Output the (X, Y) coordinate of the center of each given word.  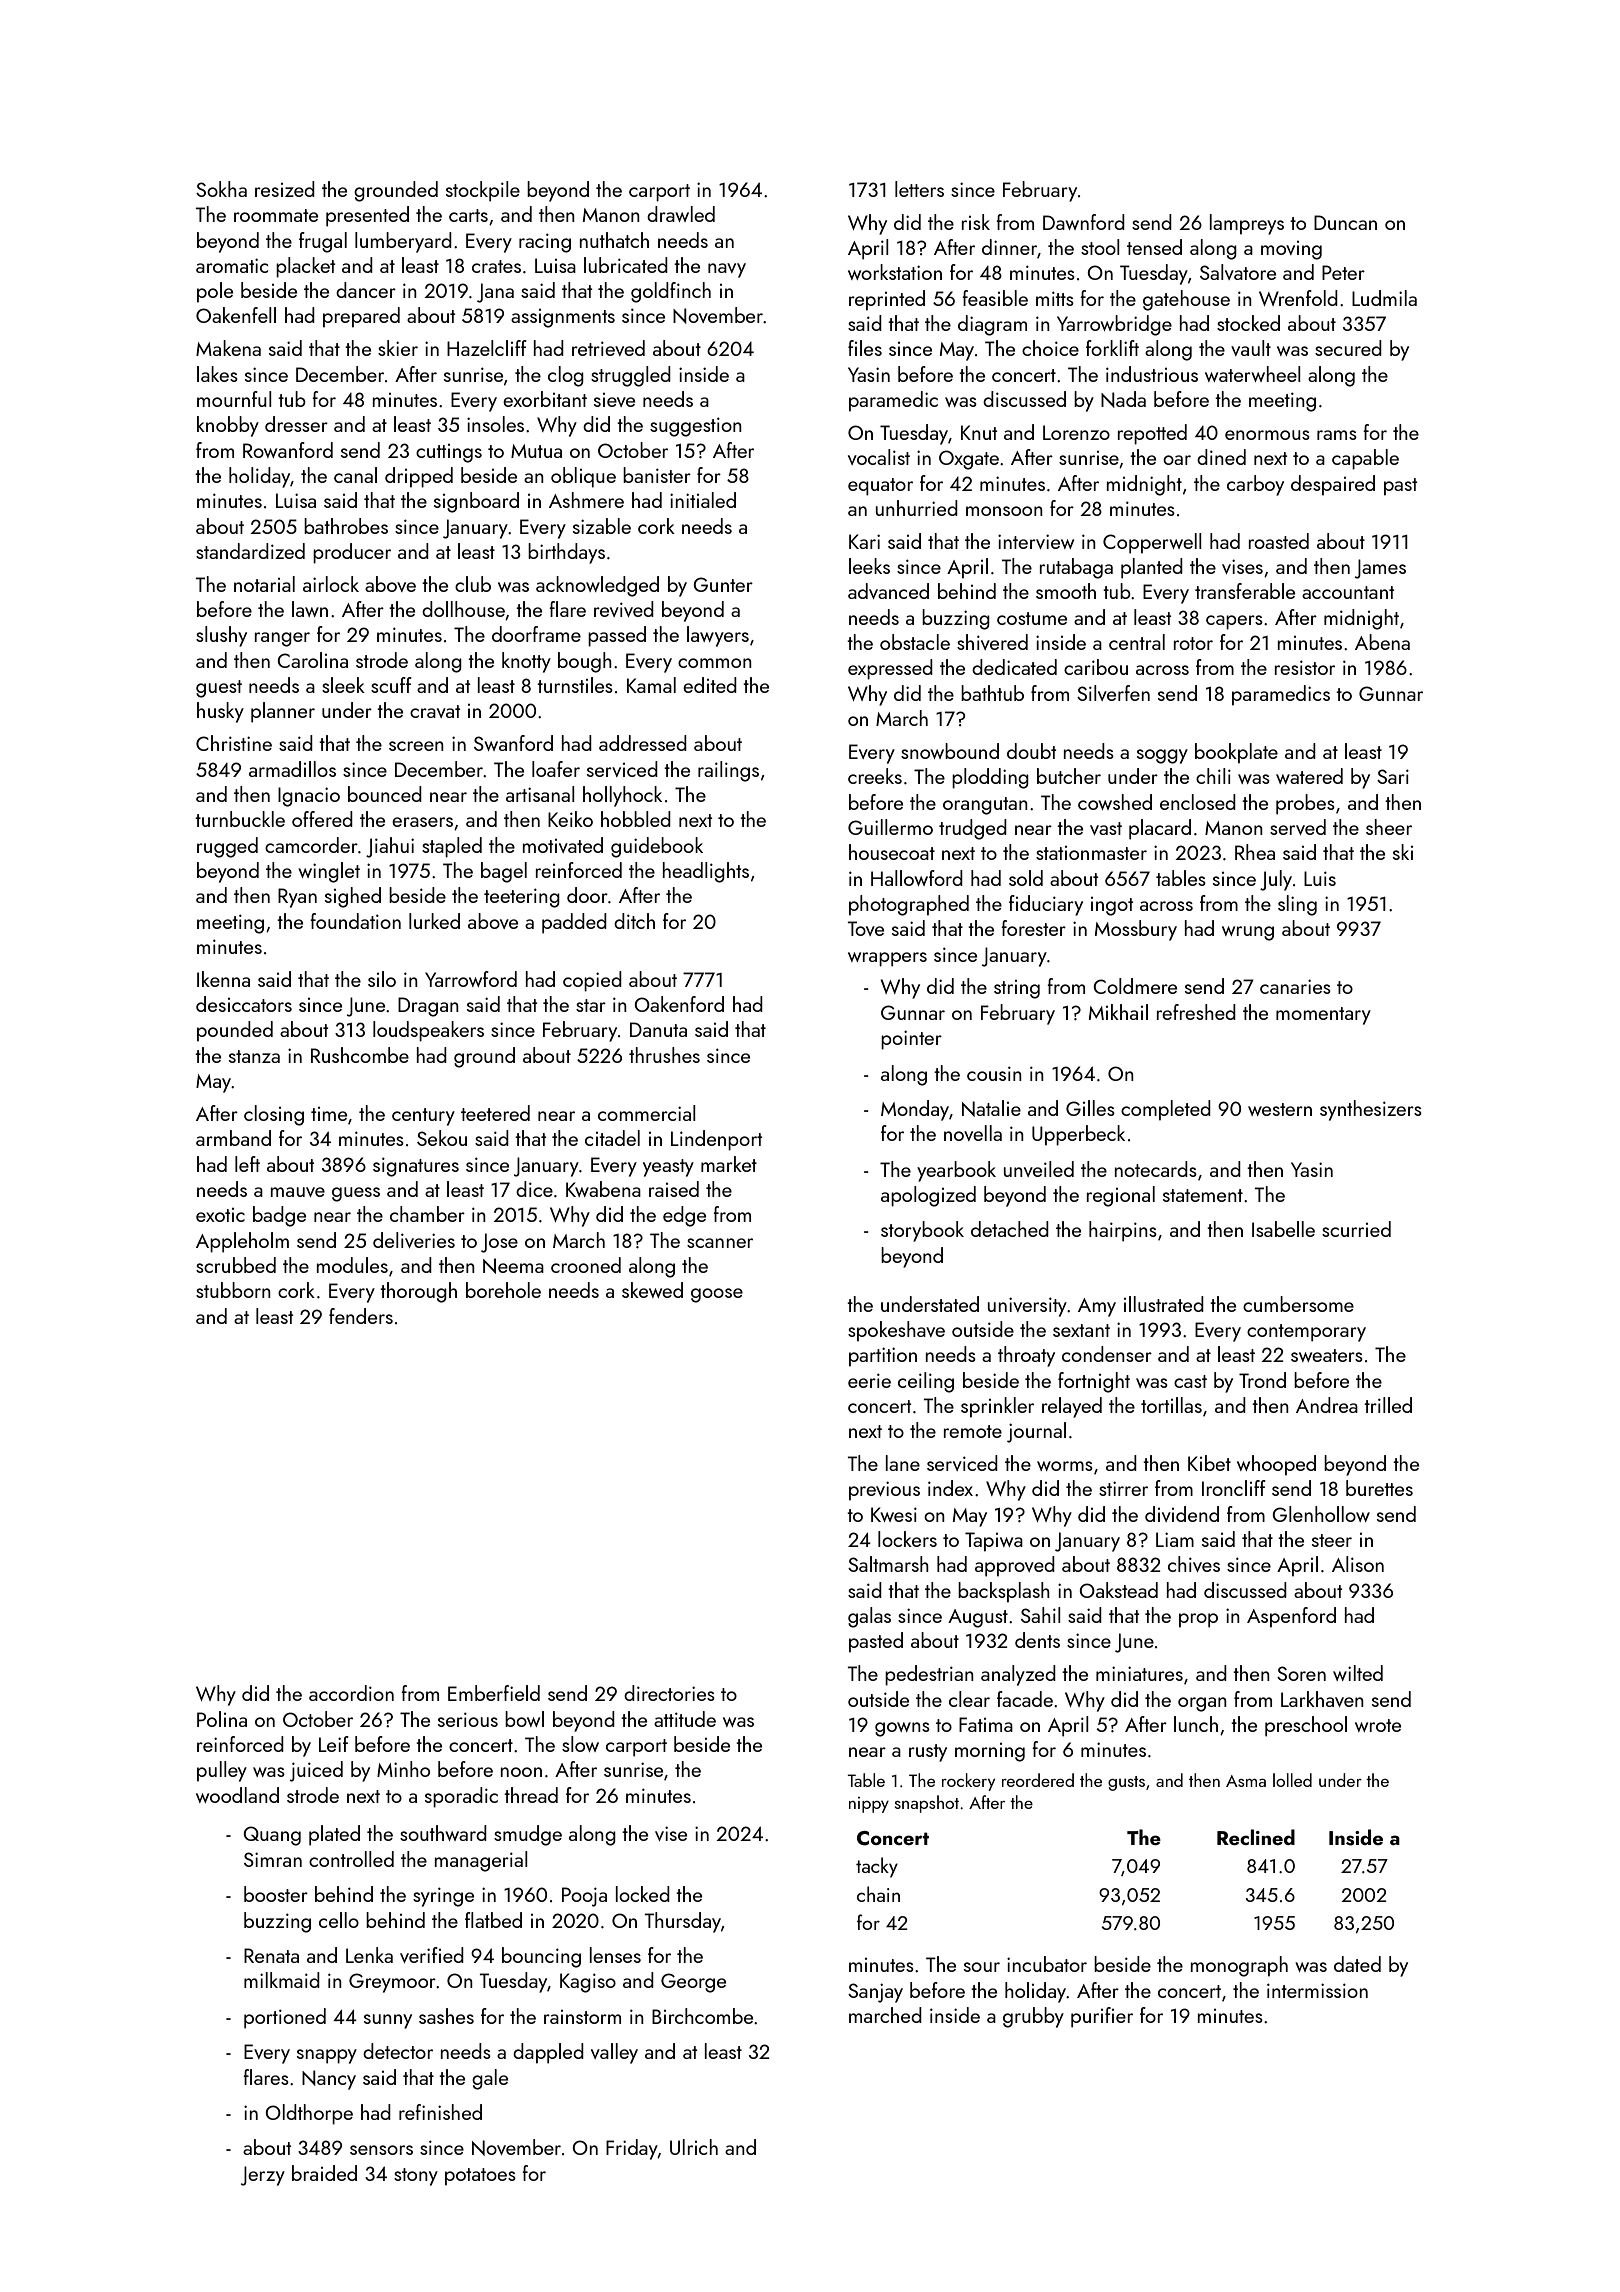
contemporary (1306, 1333)
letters (919, 189)
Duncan (1345, 222)
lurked (434, 921)
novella (973, 1133)
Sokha (221, 189)
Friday (632, 2149)
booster (276, 1894)
